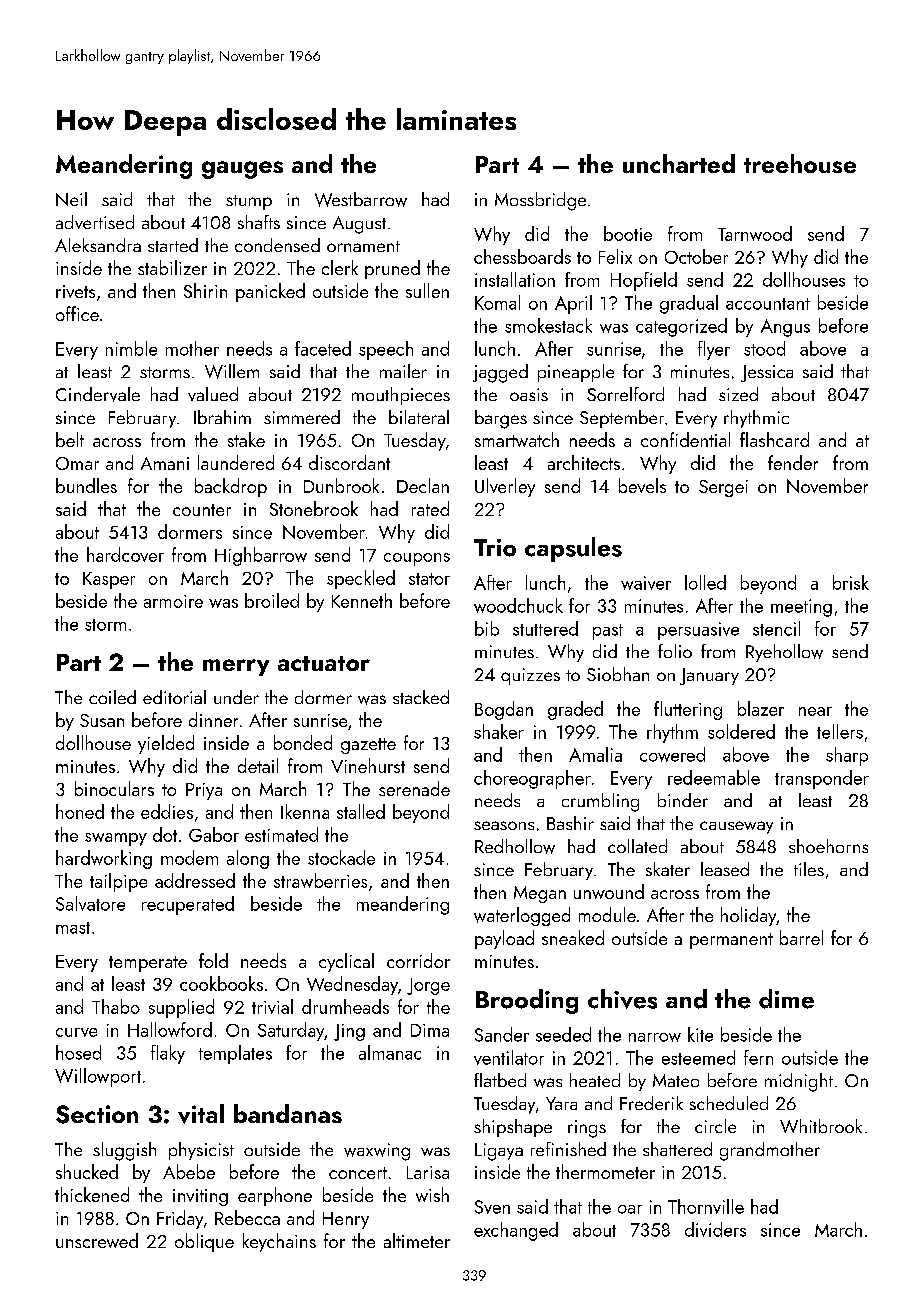  Describe the element at coordinates (204, 1242) in the screenshot. I see `oblique` at that location.
